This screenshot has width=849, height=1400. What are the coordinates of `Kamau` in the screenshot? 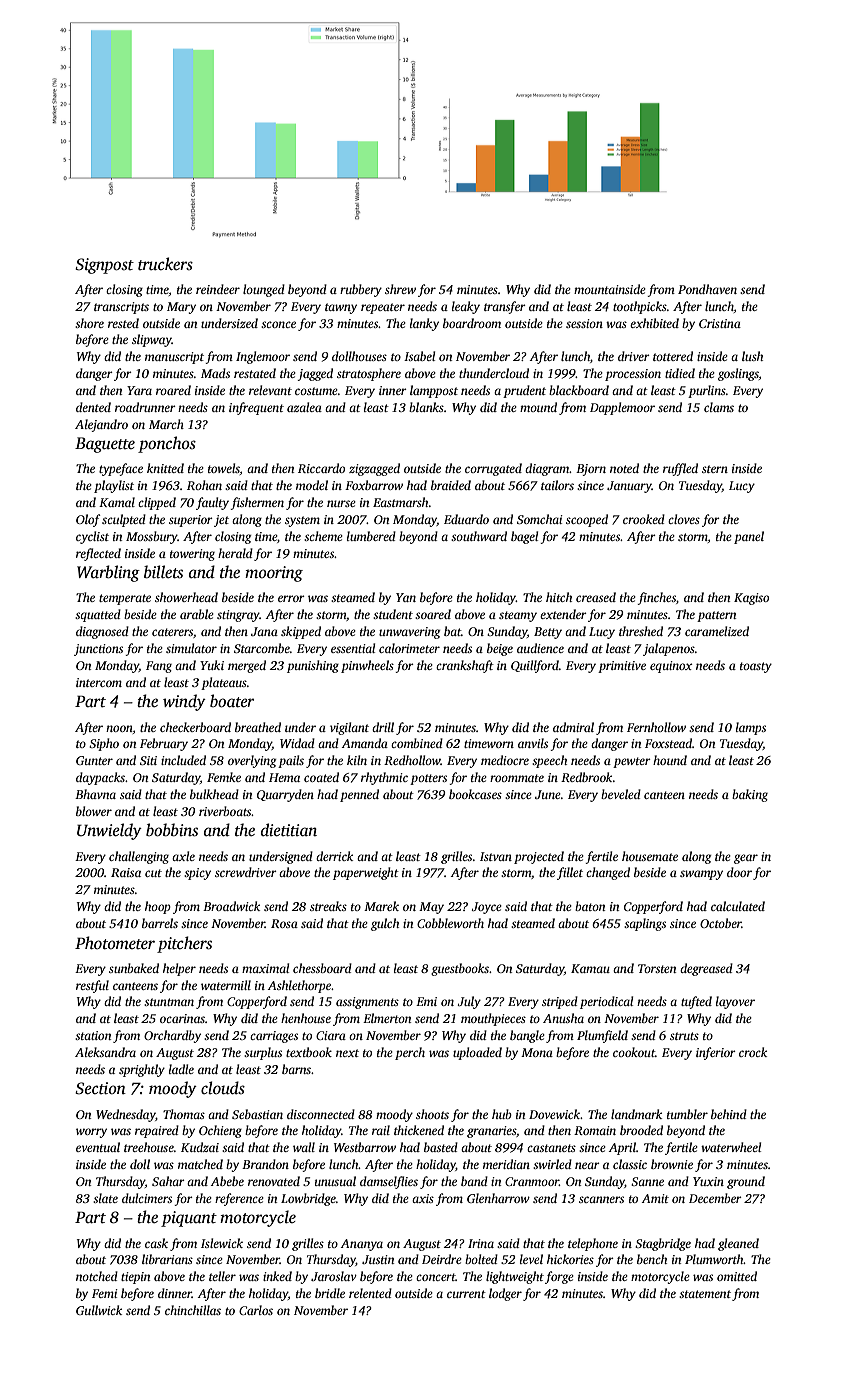 It's located at (590, 968).
